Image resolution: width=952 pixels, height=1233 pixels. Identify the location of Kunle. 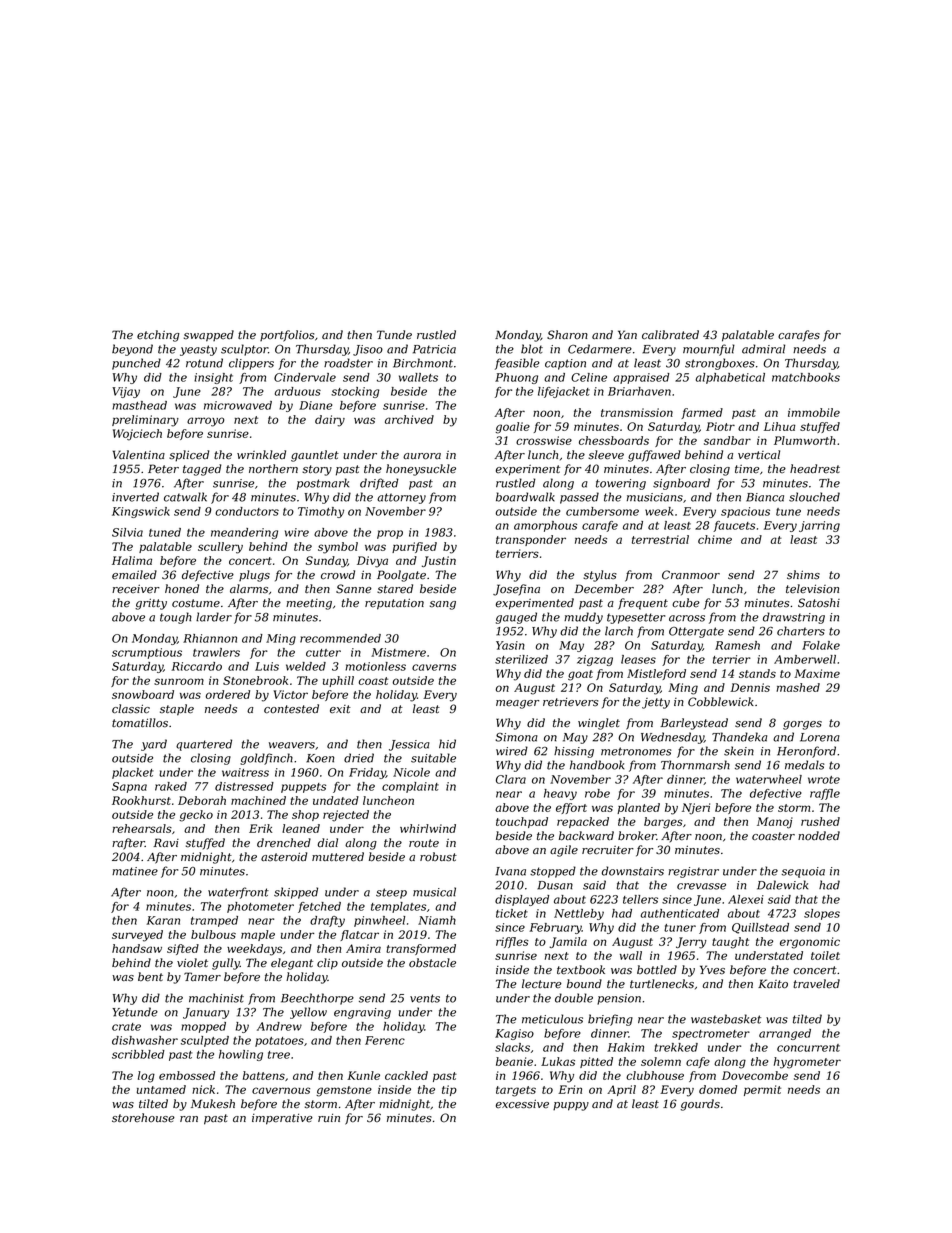
(363, 1075).
